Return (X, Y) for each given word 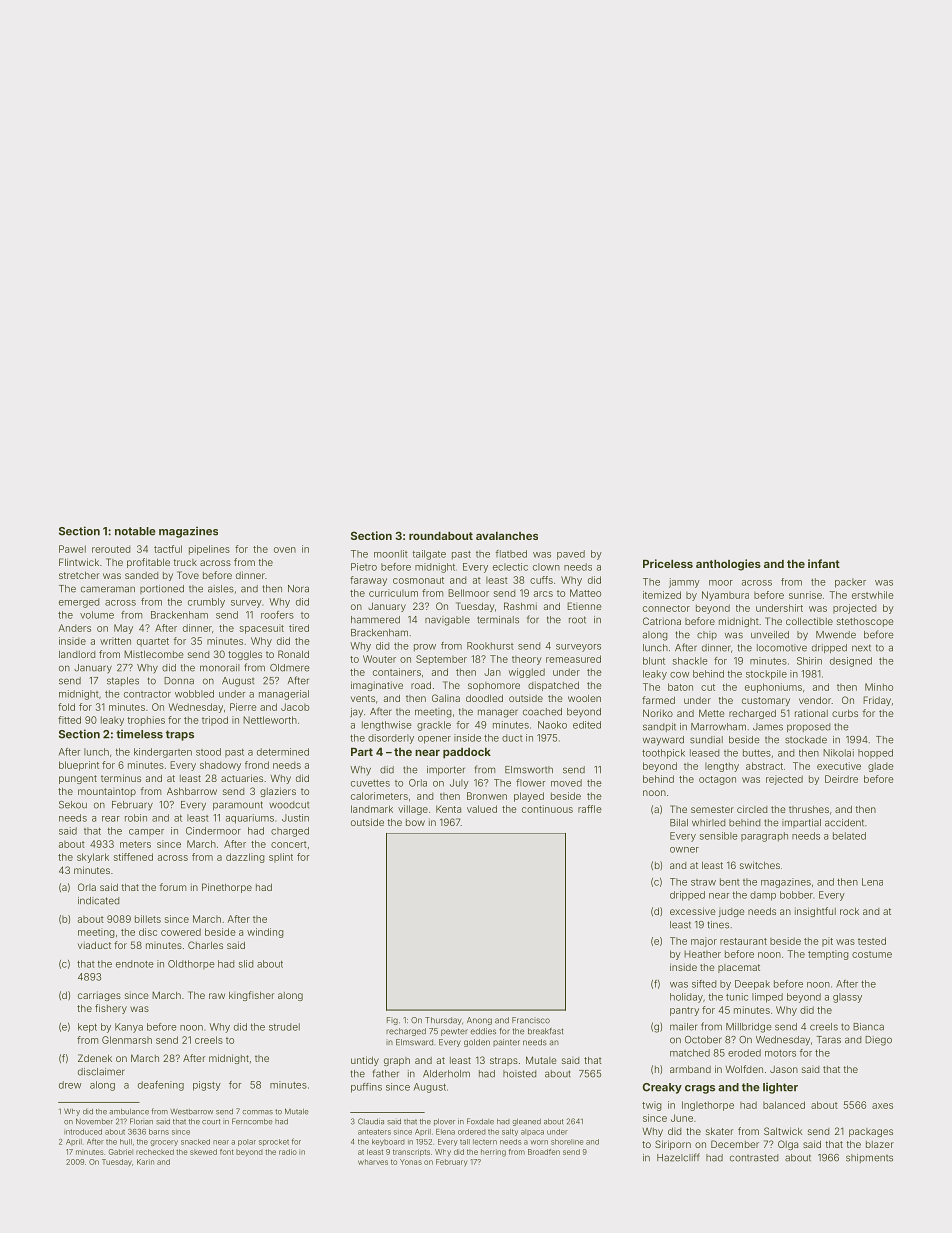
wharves (373, 1162)
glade (881, 767)
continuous (547, 809)
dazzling (245, 858)
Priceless (668, 563)
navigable (447, 621)
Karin (145, 1162)
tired (299, 628)
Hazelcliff (678, 1157)
